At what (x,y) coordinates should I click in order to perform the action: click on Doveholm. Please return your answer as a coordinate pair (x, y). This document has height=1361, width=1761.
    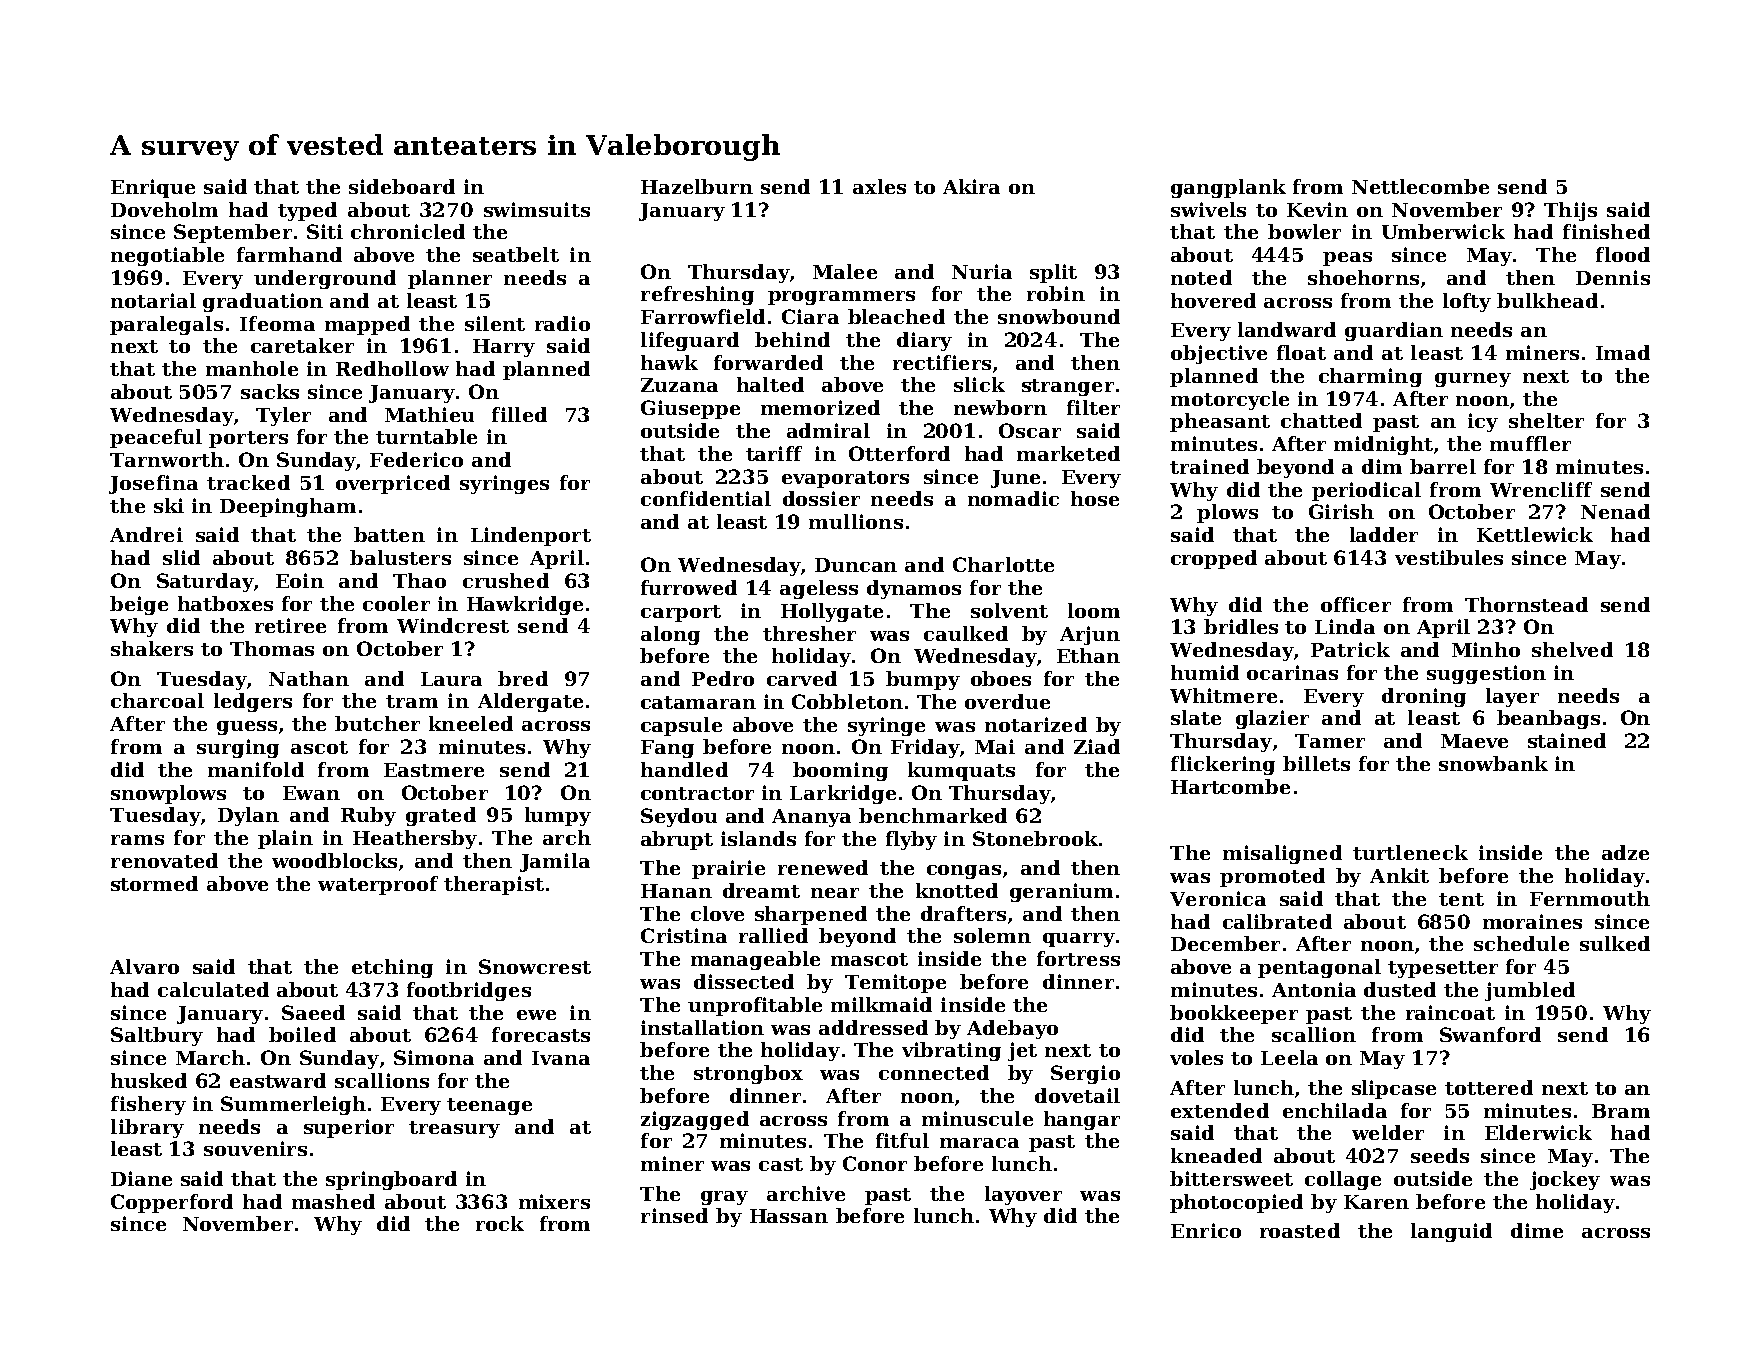
    Looking at the image, I should click on (164, 209).
